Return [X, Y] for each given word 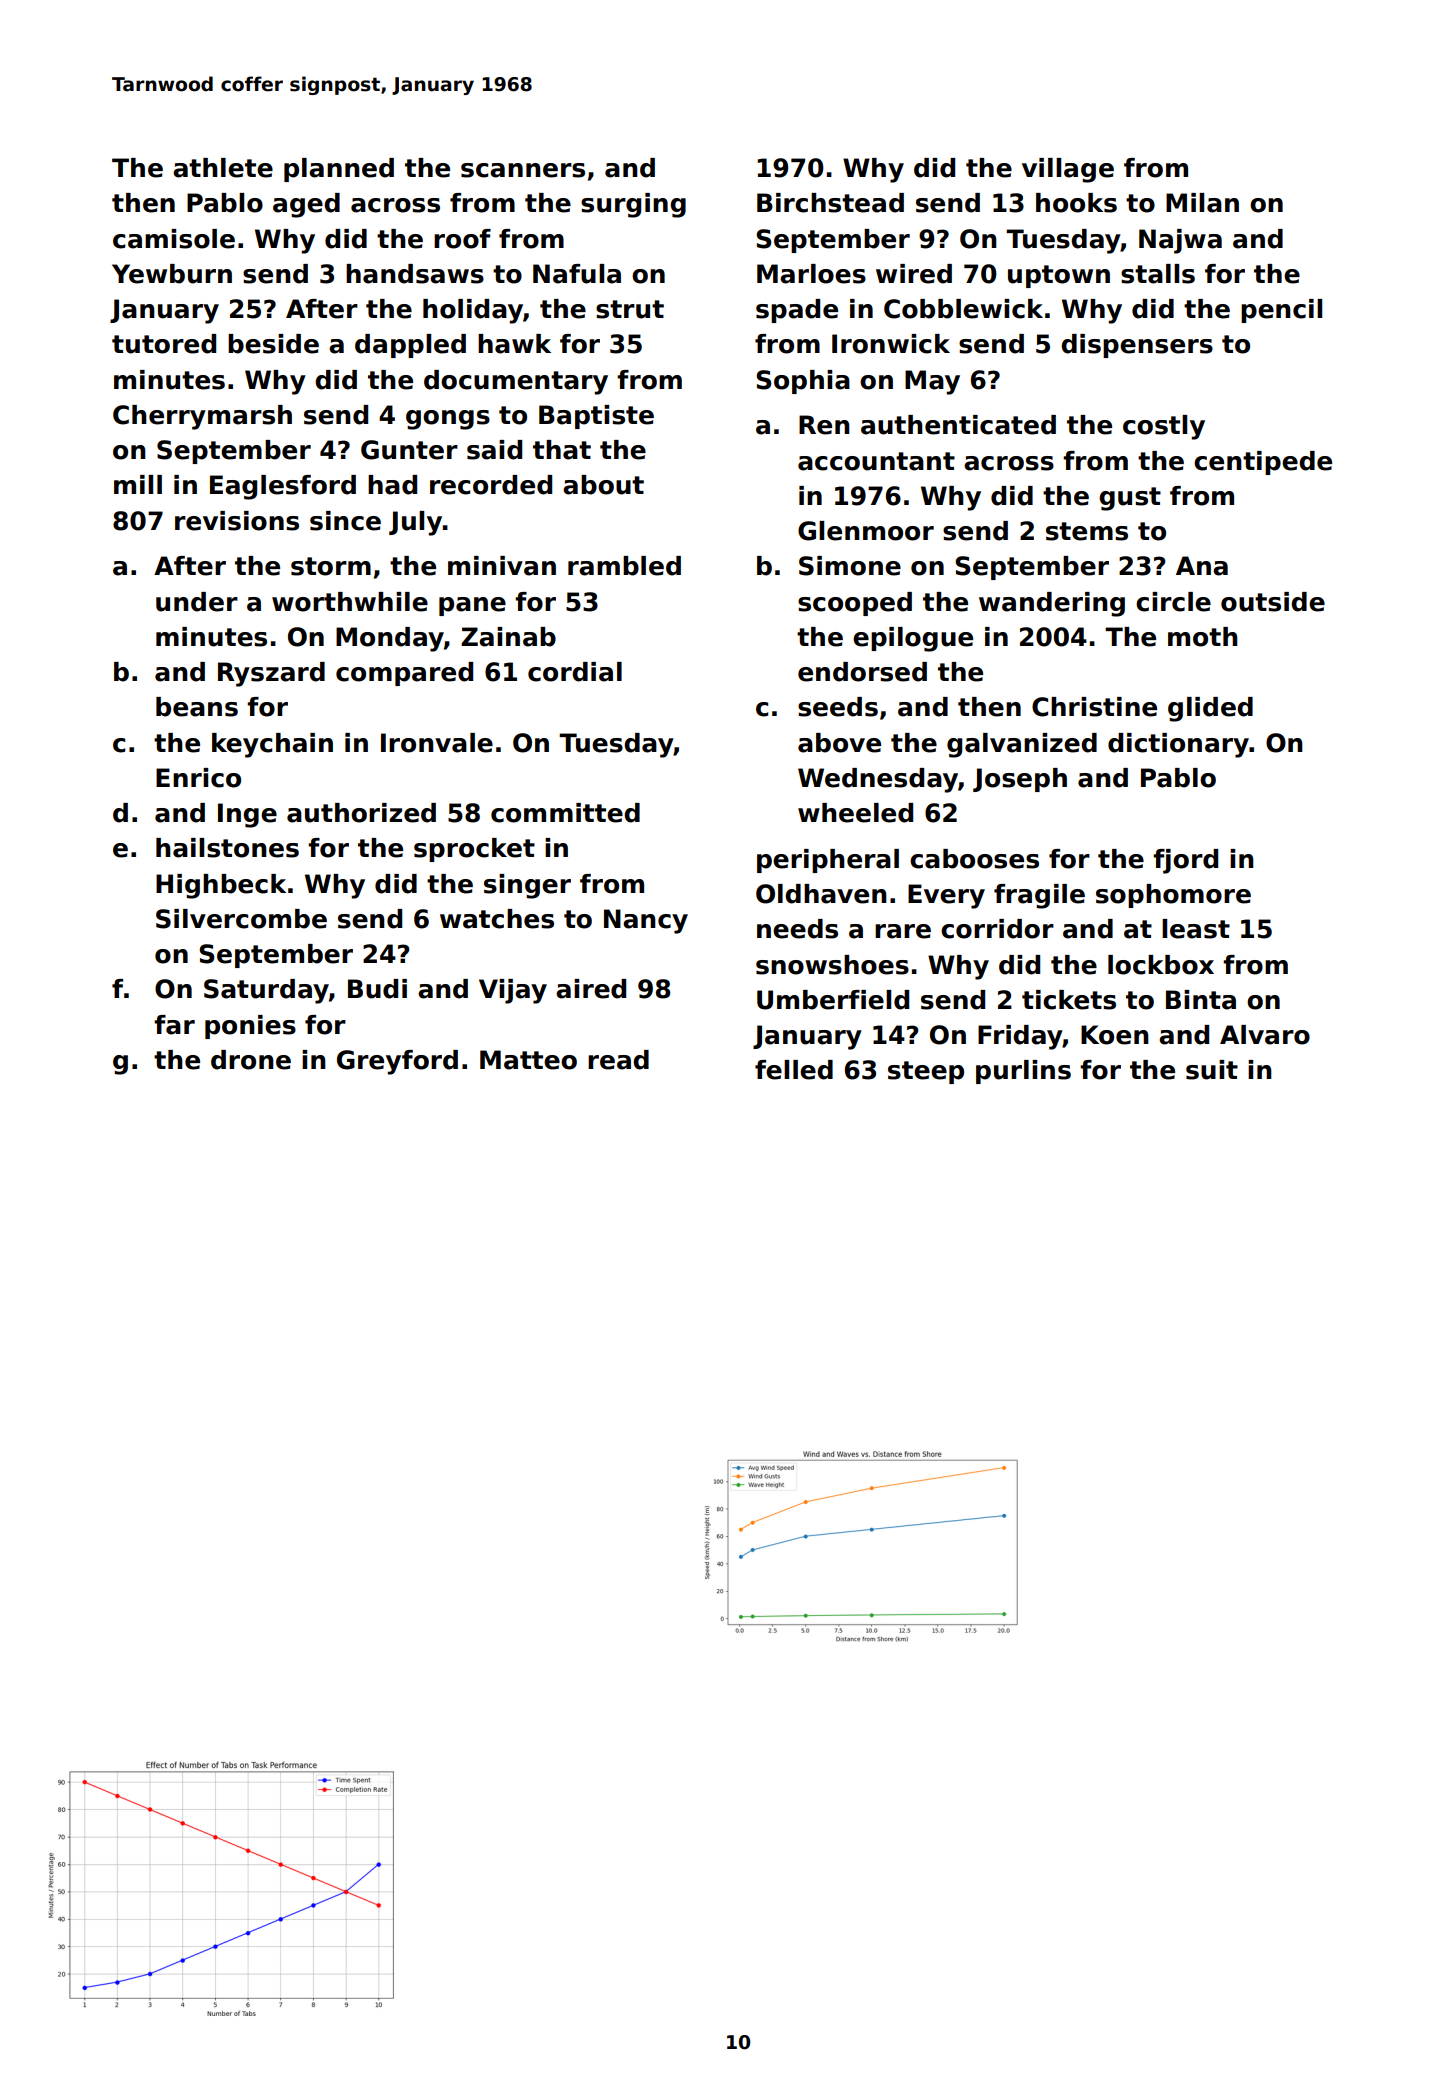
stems [1087, 531]
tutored [164, 344]
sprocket [474, 850]
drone [251, 1060]
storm [331, 566]
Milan [1202, 203]
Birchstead [830, 203]
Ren [824, 425]
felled [794, 1070]
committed [565, 813]
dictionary [1178, 745]
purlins [1023, 1072]
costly [1164, 427]
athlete [223, 168]
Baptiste [596, 417]
